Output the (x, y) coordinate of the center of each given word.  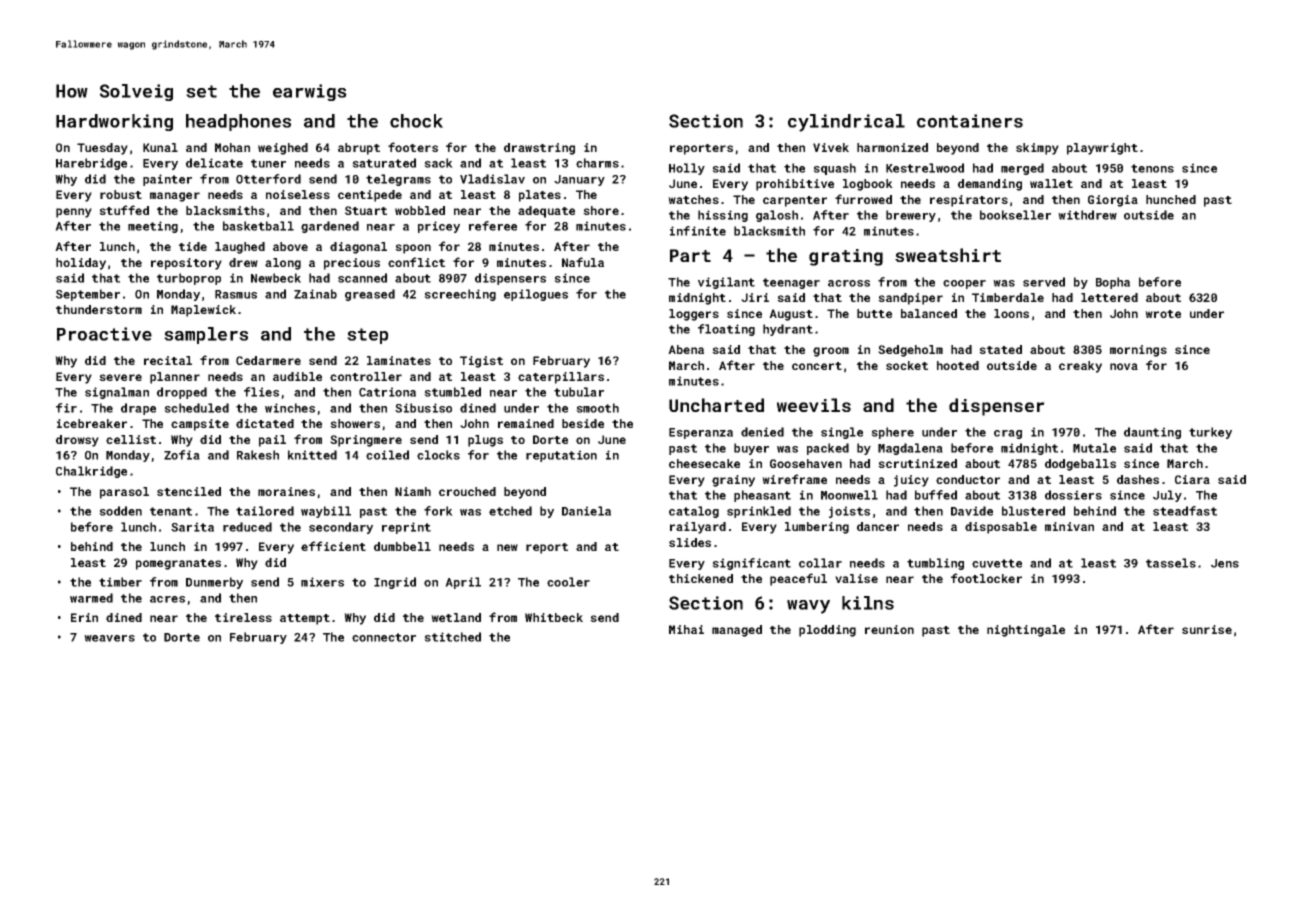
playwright (1102, 149)
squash (834, 169)
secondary (341, 528)
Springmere (366, 441)
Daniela (586, 511)
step (368, 336)
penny (74, 213)
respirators (969, 201)
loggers (694, 315)
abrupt (359, 149)
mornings (1138, 351)
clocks (438, 455)
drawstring (539, 149)
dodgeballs (1080, 465)
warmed (91, 598)
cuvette (997, 563)
